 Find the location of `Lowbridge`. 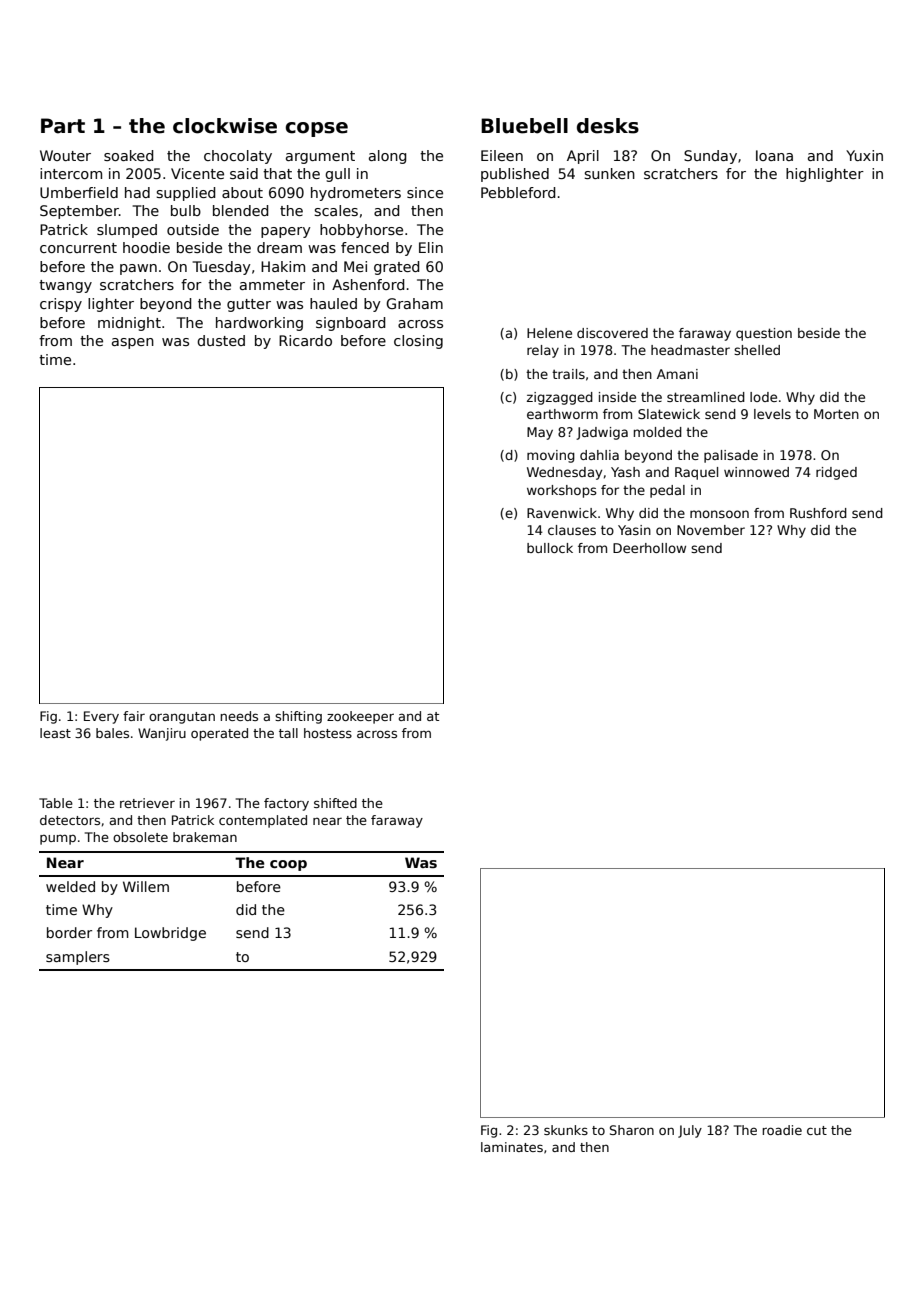

Lowbridge is located at coordinates (170, 934).
